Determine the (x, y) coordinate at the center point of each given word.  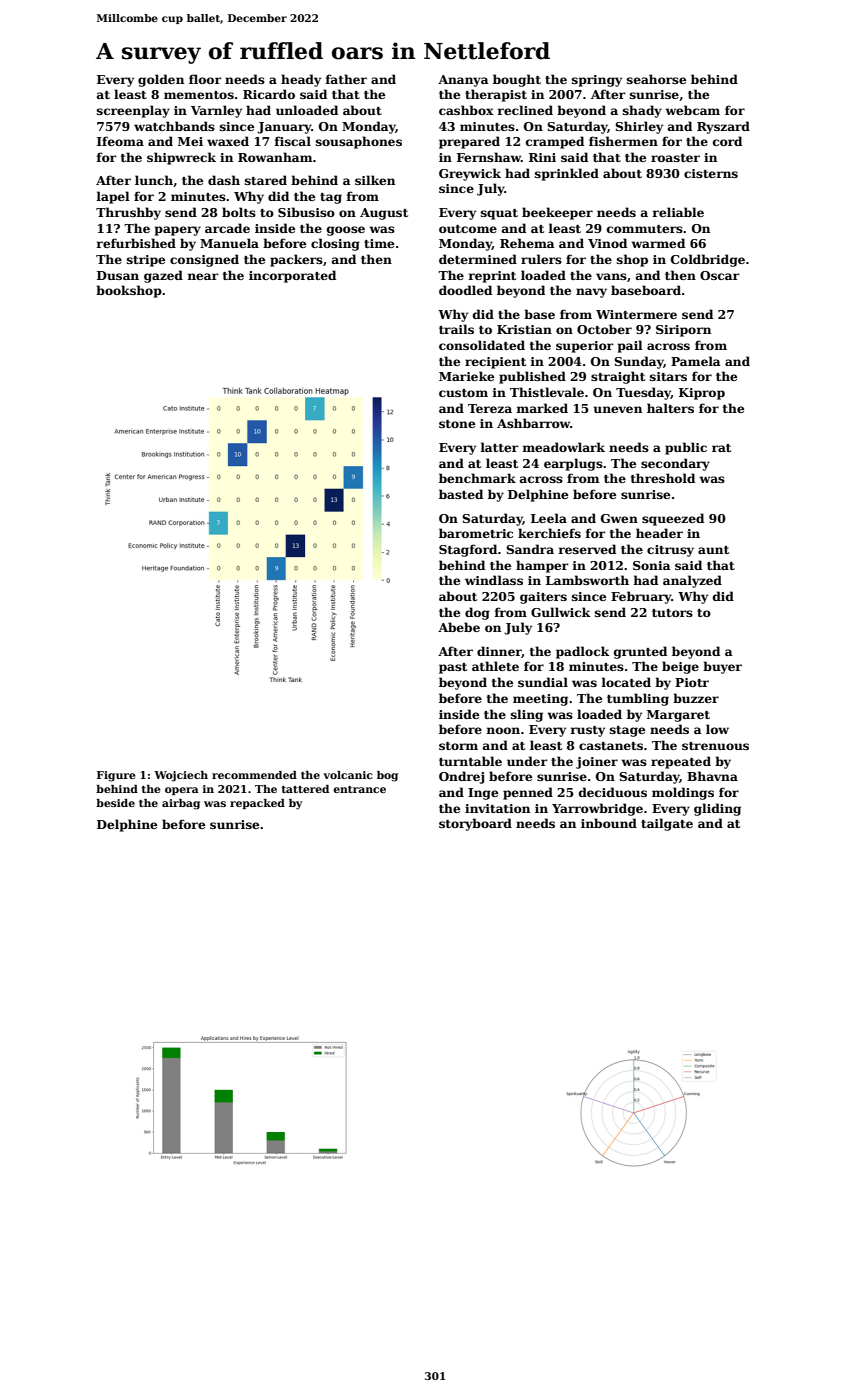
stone (457, 424)
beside (115, 803)
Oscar (720, 275)
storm (458, 746)
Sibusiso (306, 212)
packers (296, 260)
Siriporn (683, 331)
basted (461, 494)
